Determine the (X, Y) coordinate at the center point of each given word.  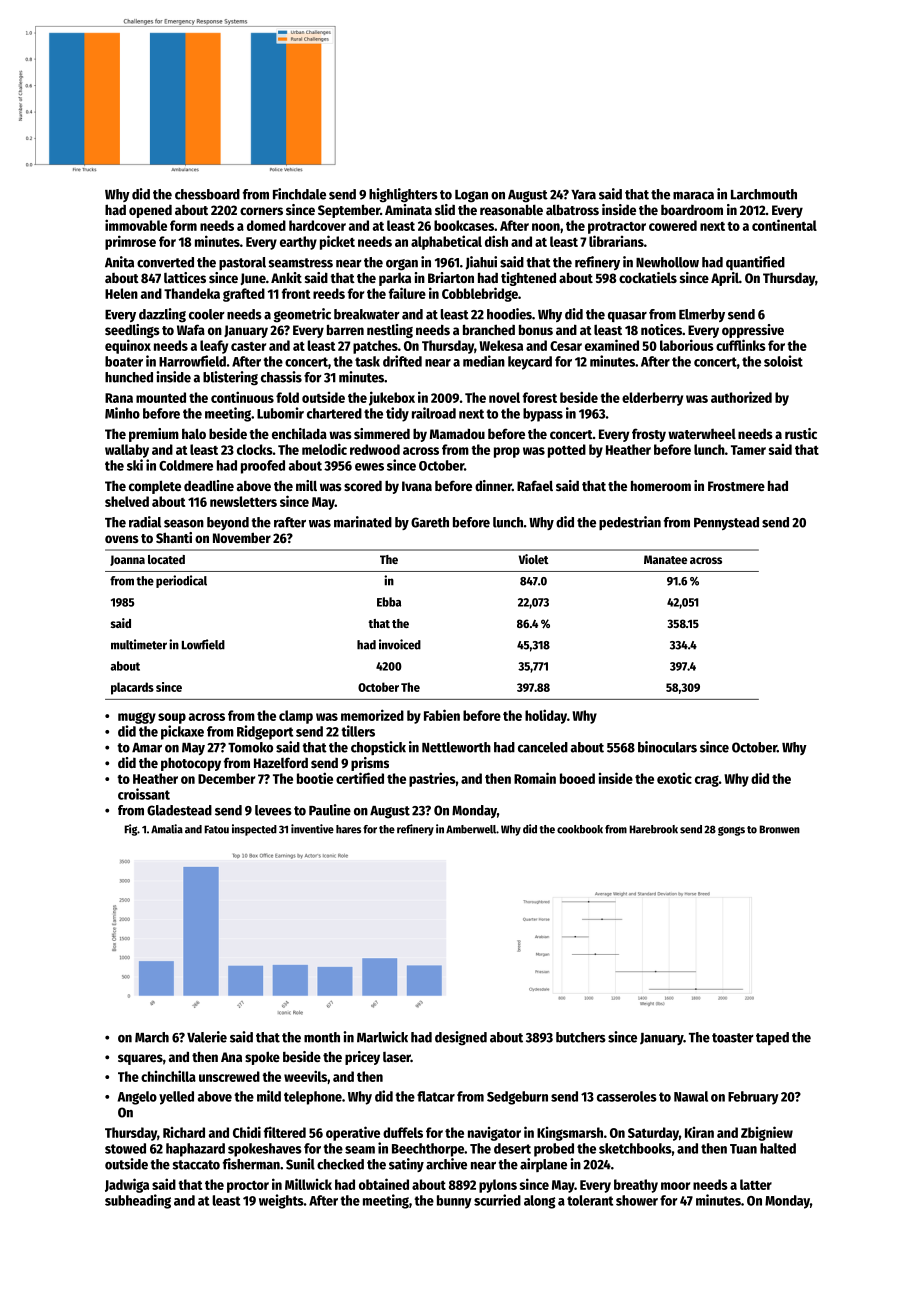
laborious (687, 345)
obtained (384, 1184)
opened (150, 211)
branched (489, 329)
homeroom (661, 485)
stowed (125, 1148)
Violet (534, 559)
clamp (296, 717)
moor (675, 1186)
